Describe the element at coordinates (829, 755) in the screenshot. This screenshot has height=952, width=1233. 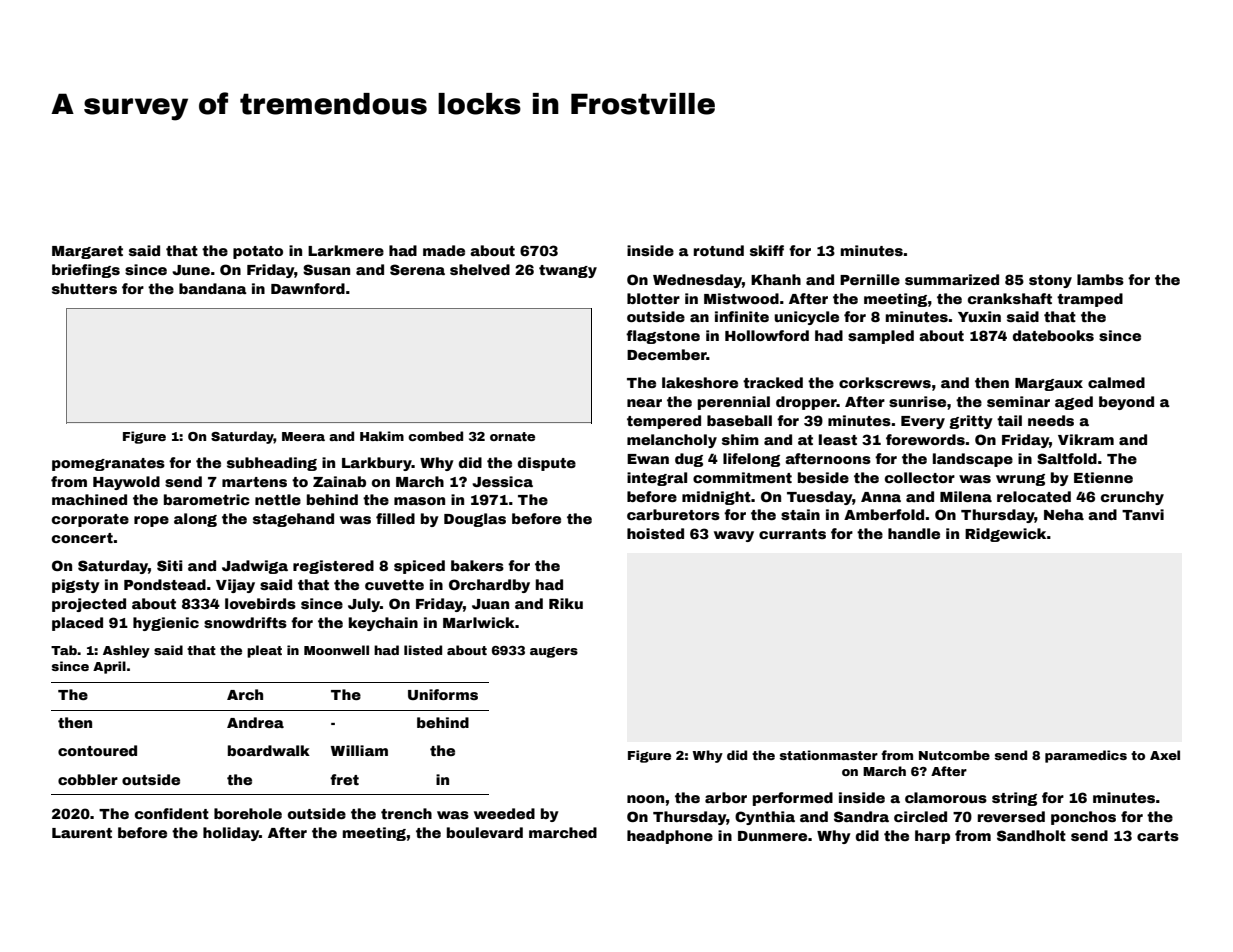
I see `stationmaster` at that location.
